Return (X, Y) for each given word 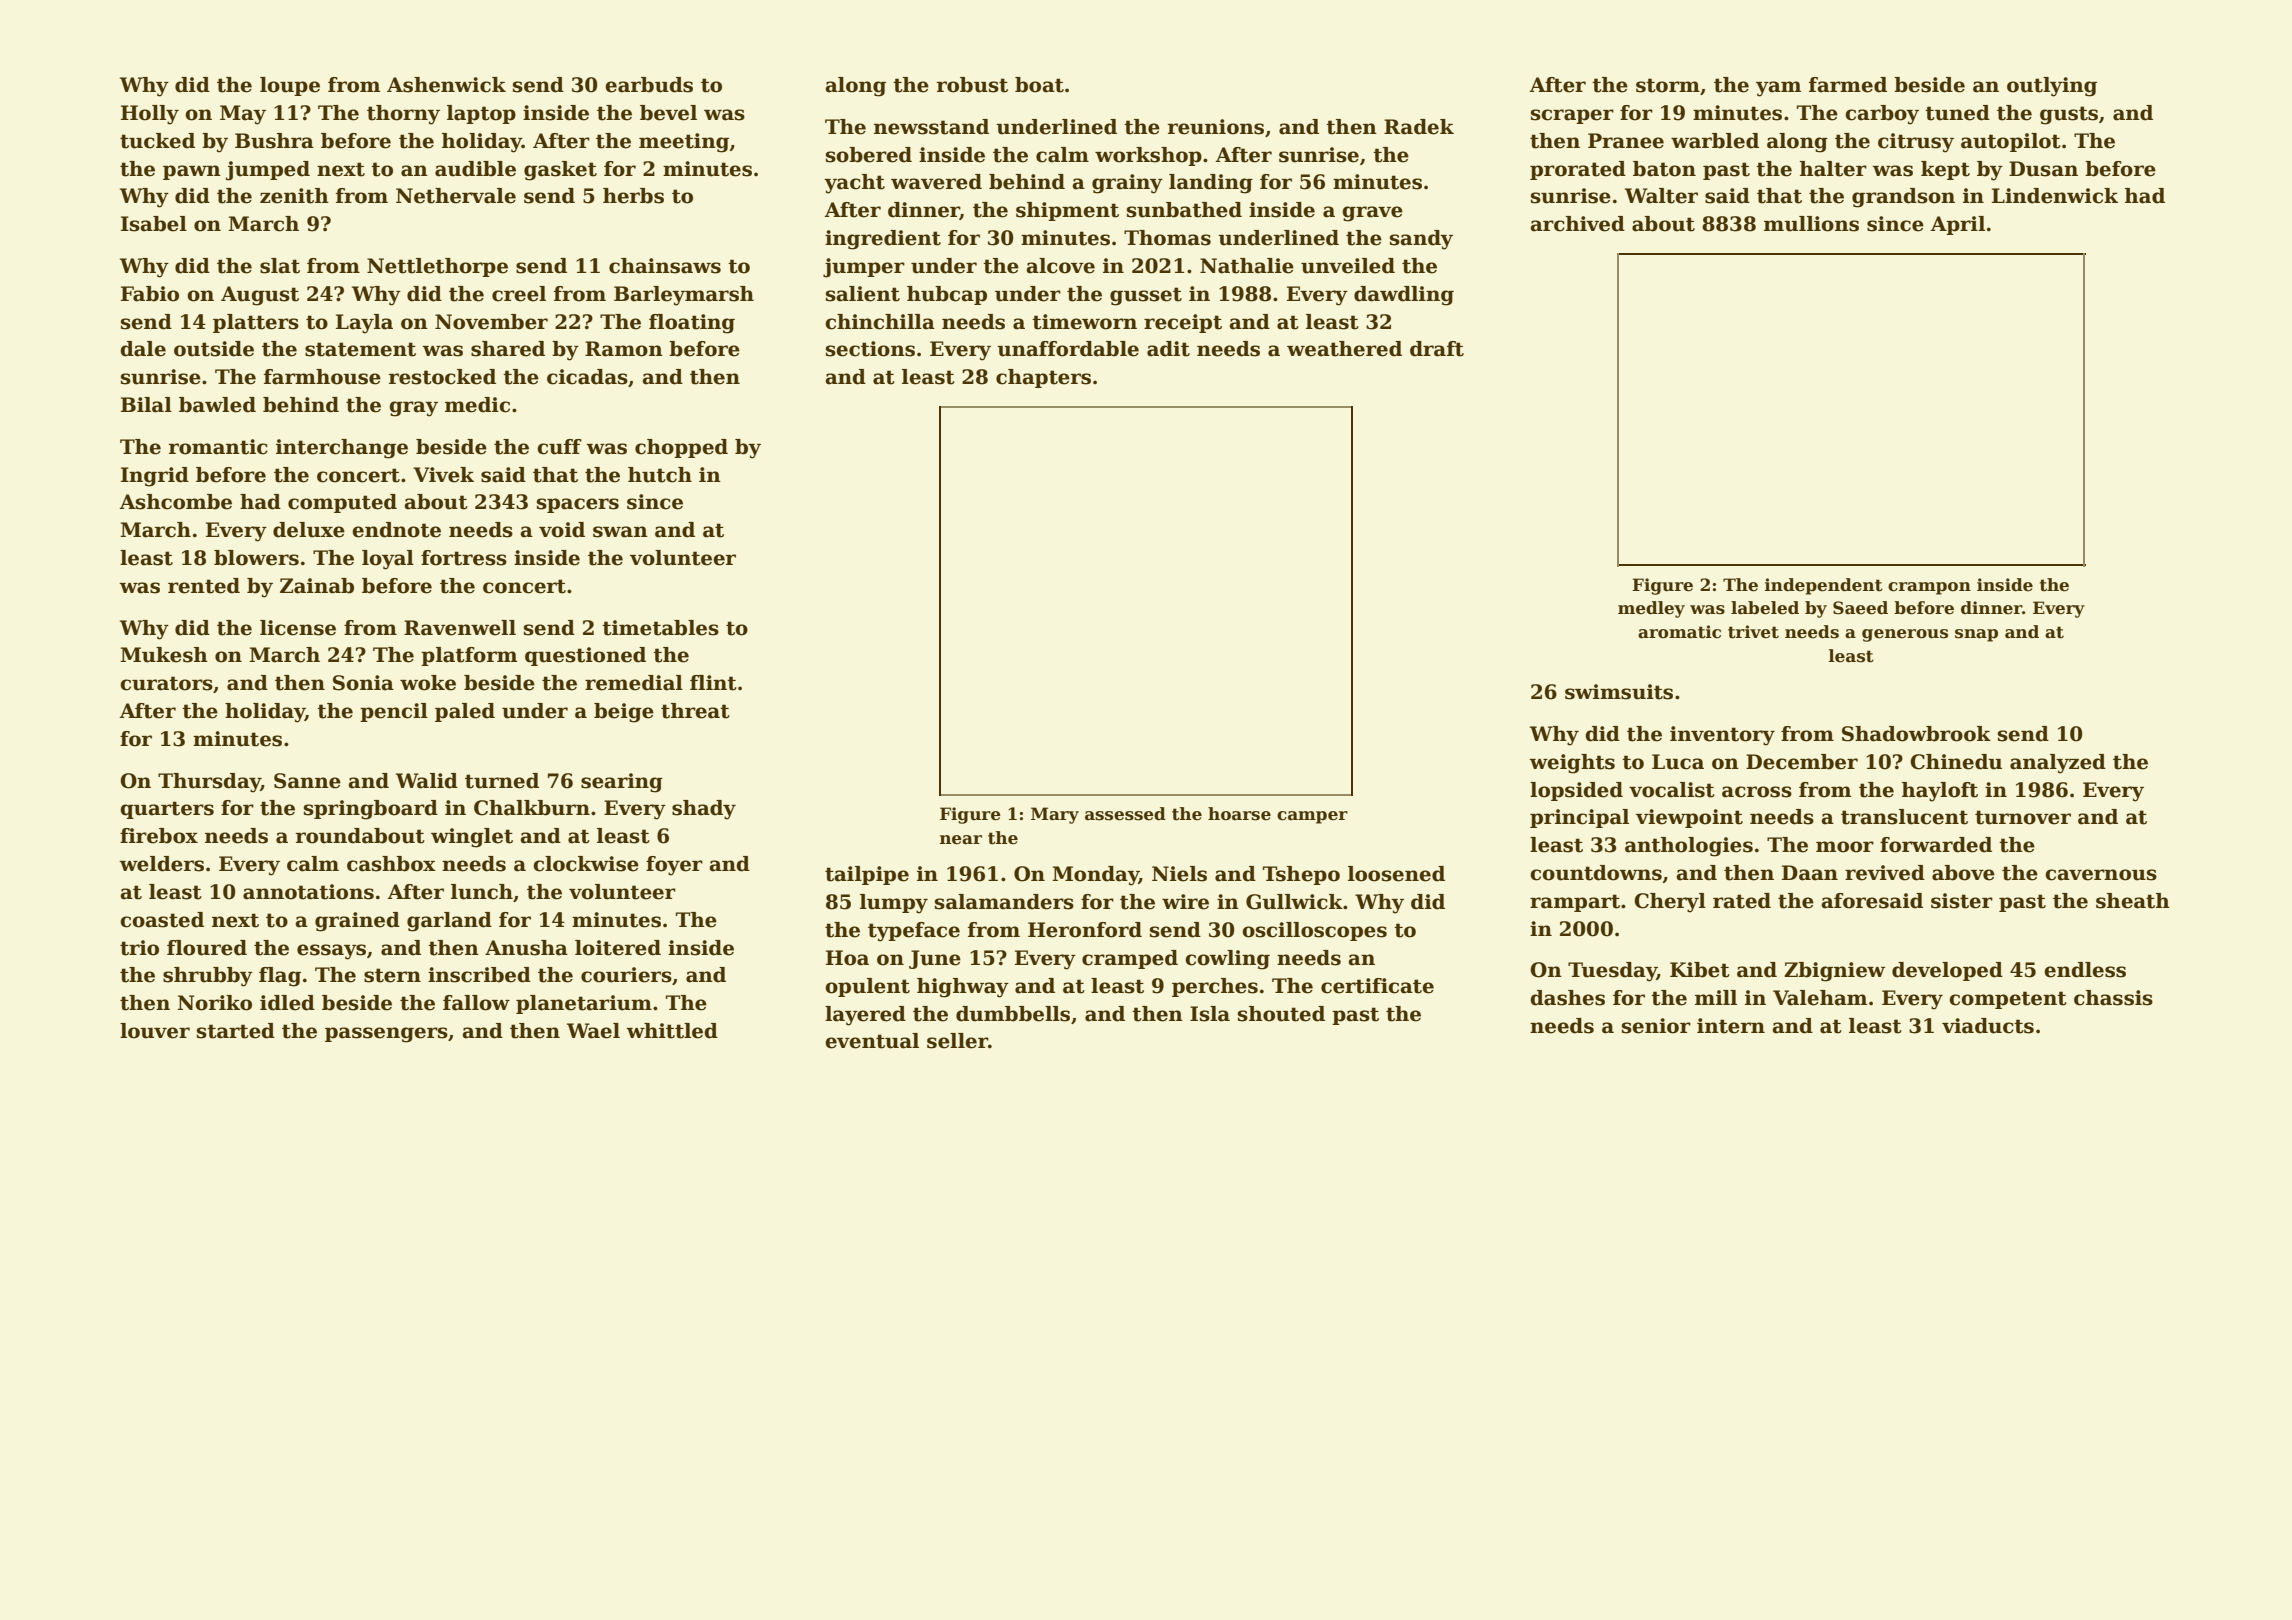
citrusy (1916, 143)
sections (870, 349)
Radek (1419, 127)
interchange (342, 449)
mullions (1811, 224)
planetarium (584, 1004)
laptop (481, 114)
